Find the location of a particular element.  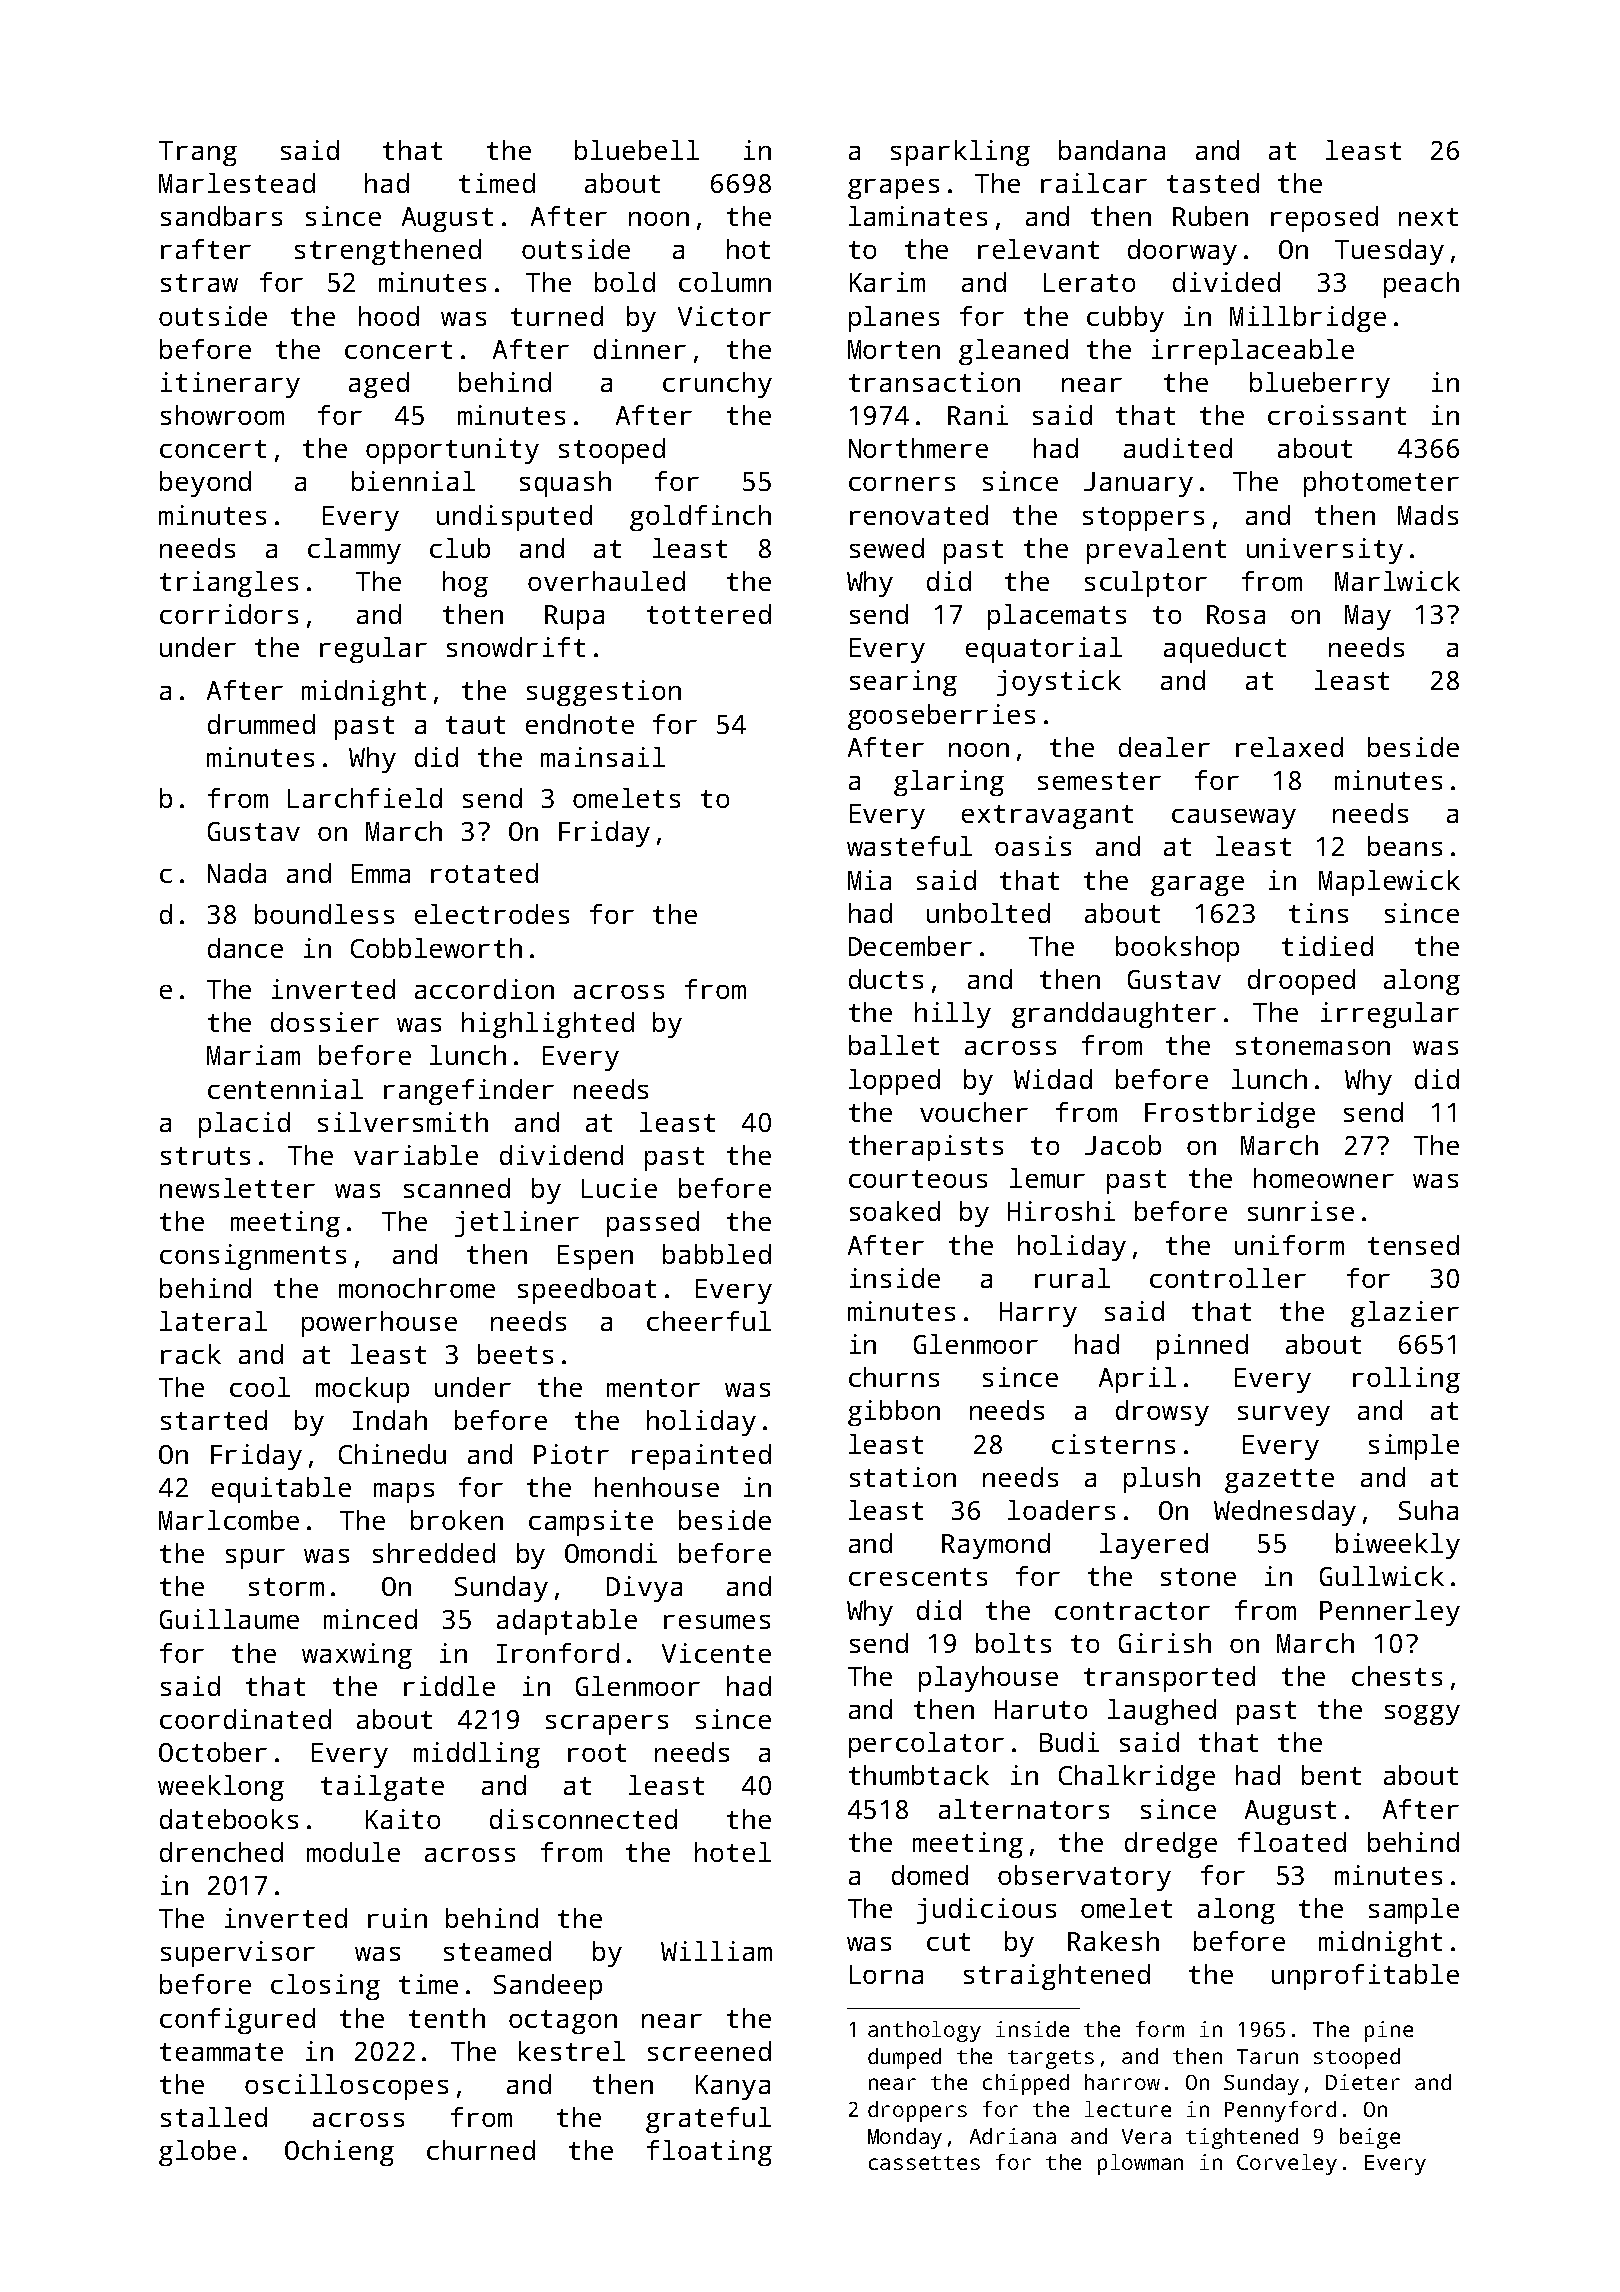

globe is located at coordinates (197, 2153).
